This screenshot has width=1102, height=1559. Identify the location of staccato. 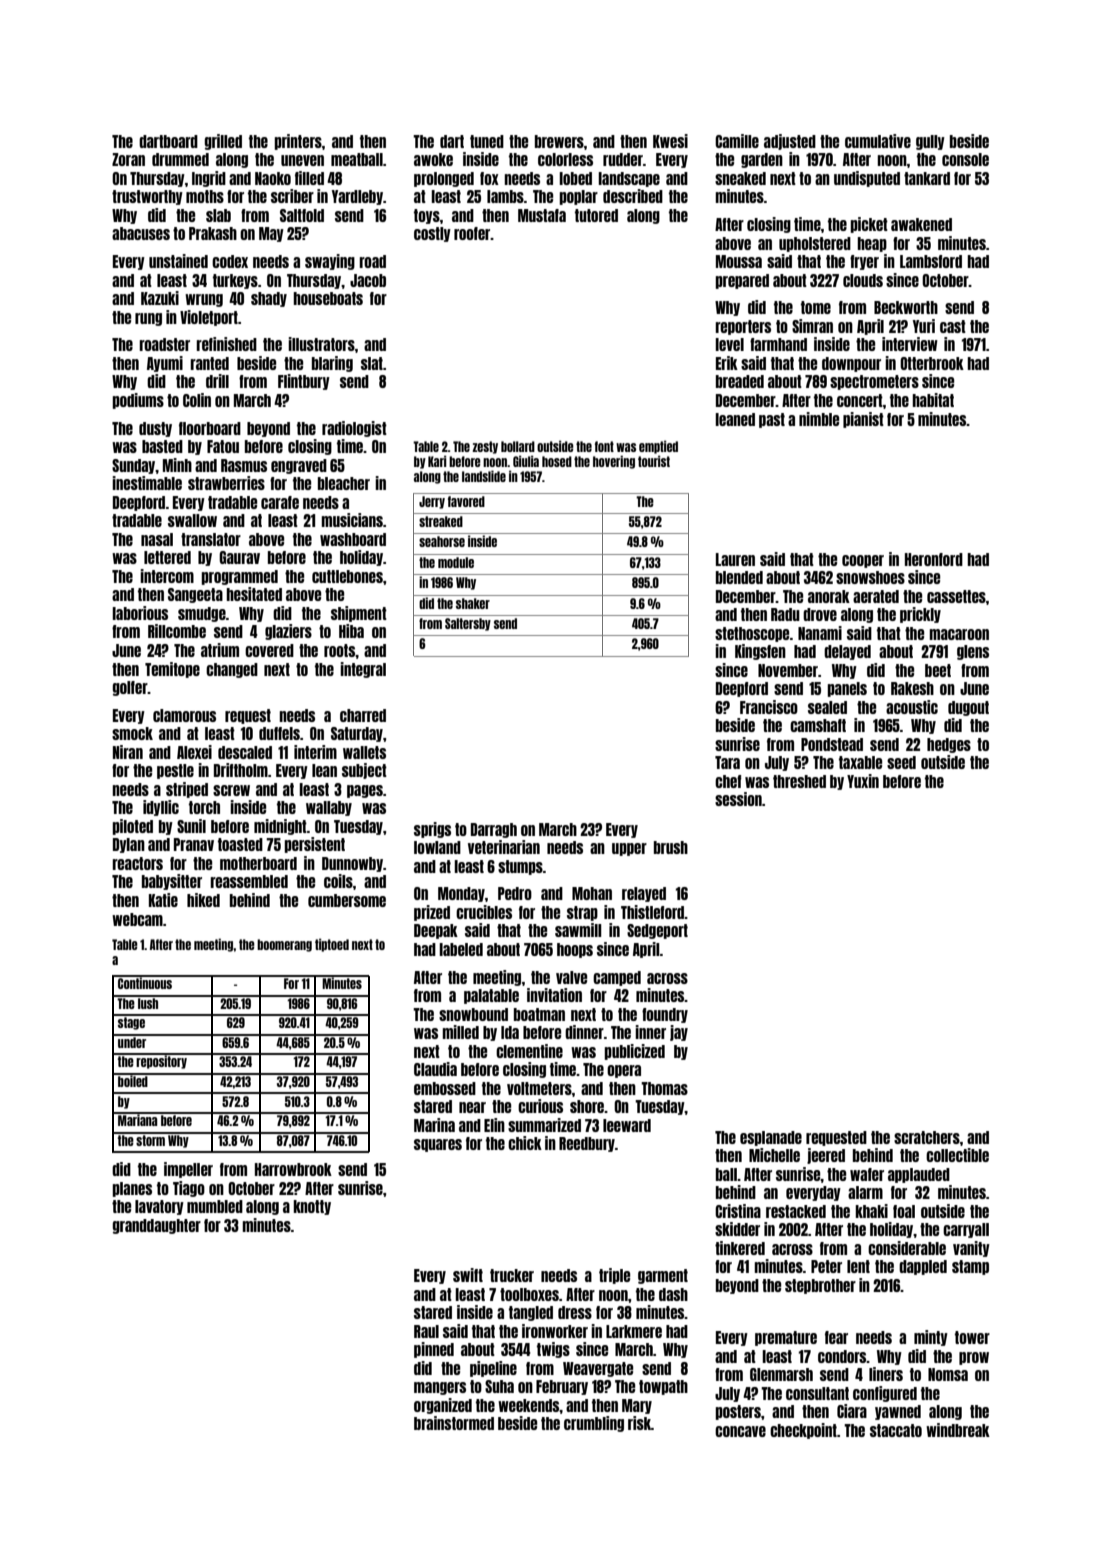
(896, 1430).
